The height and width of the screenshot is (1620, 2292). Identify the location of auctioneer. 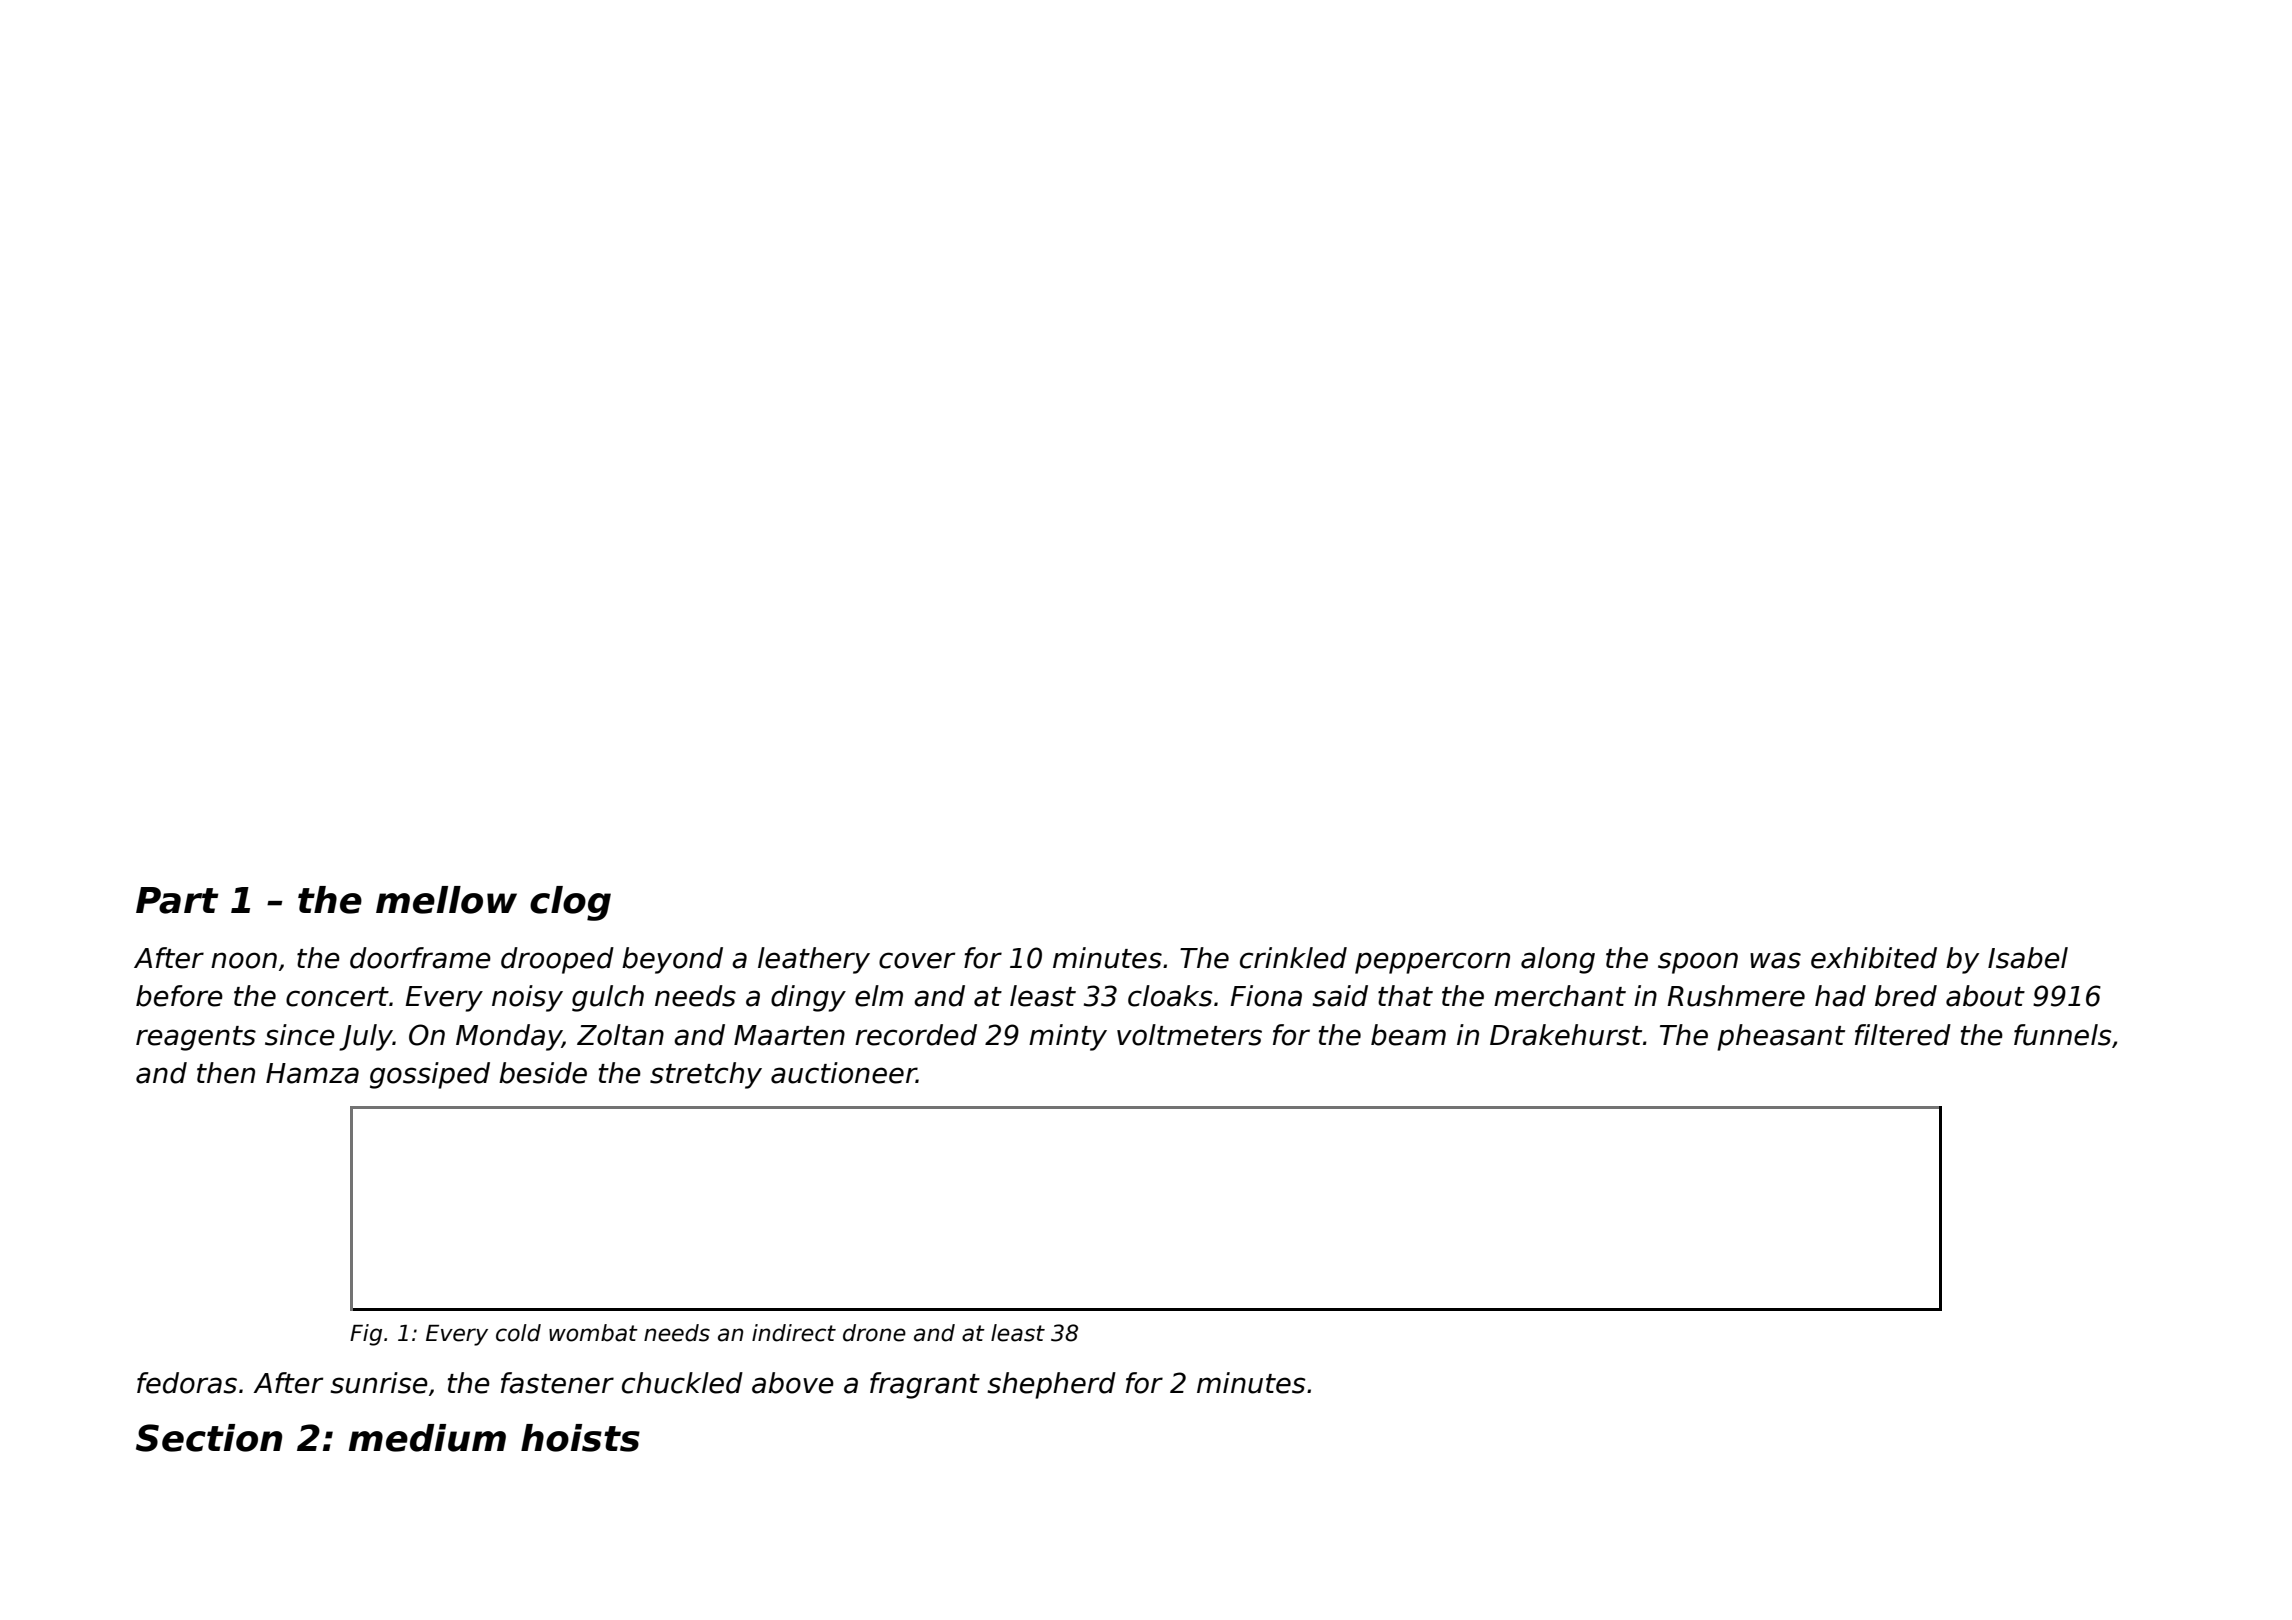
(843, 1073).
